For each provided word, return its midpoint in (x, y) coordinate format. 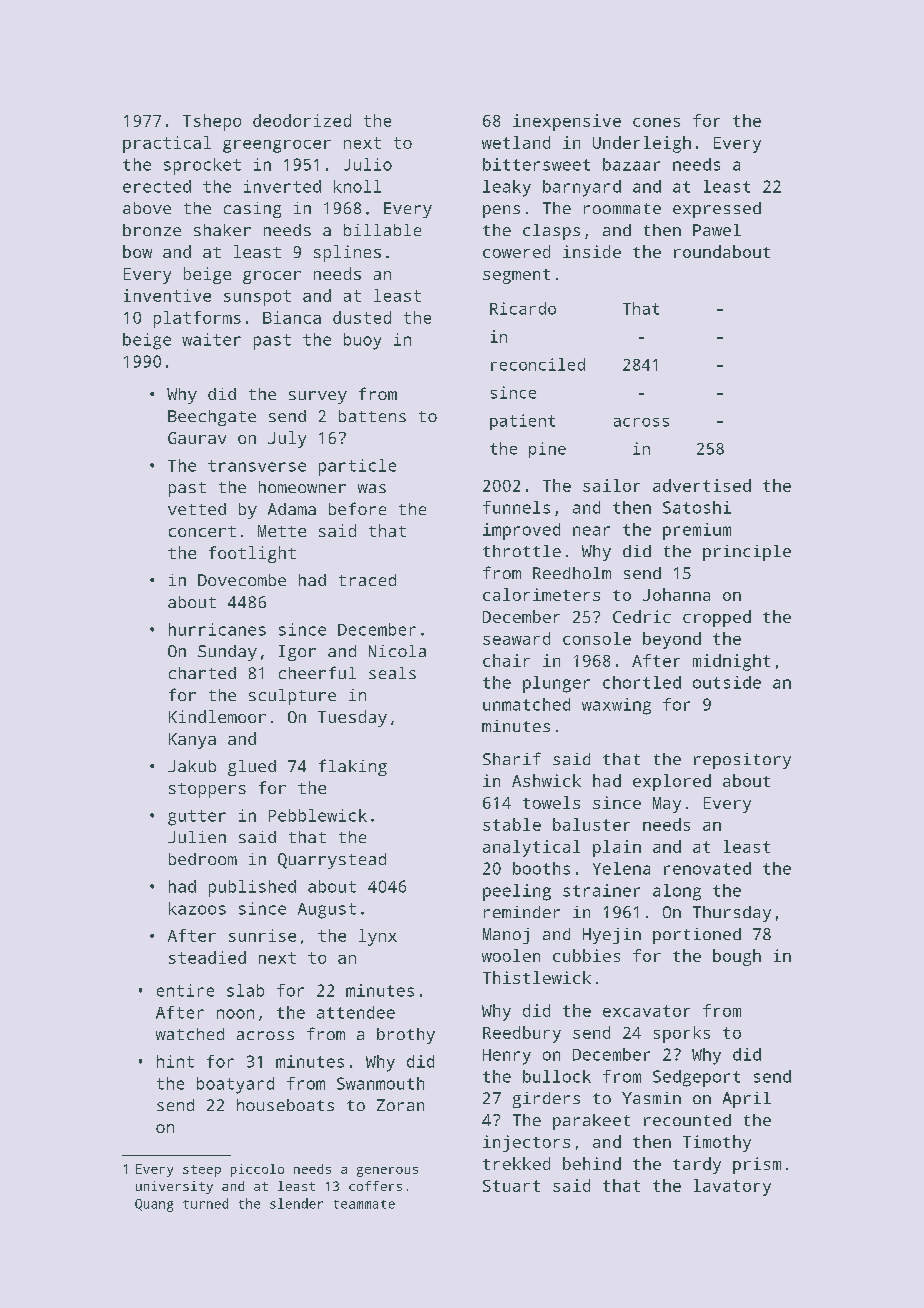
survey (318, 397)
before (357, 508)
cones (656, 122)
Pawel (717, 230)
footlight (252, 554)
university (174, 1187)
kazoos (197, 908)
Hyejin (612, 936)
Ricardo (523, 308)
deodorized (302, 120)
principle (747, 553)
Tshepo (212, 122)
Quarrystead (332, 861)
